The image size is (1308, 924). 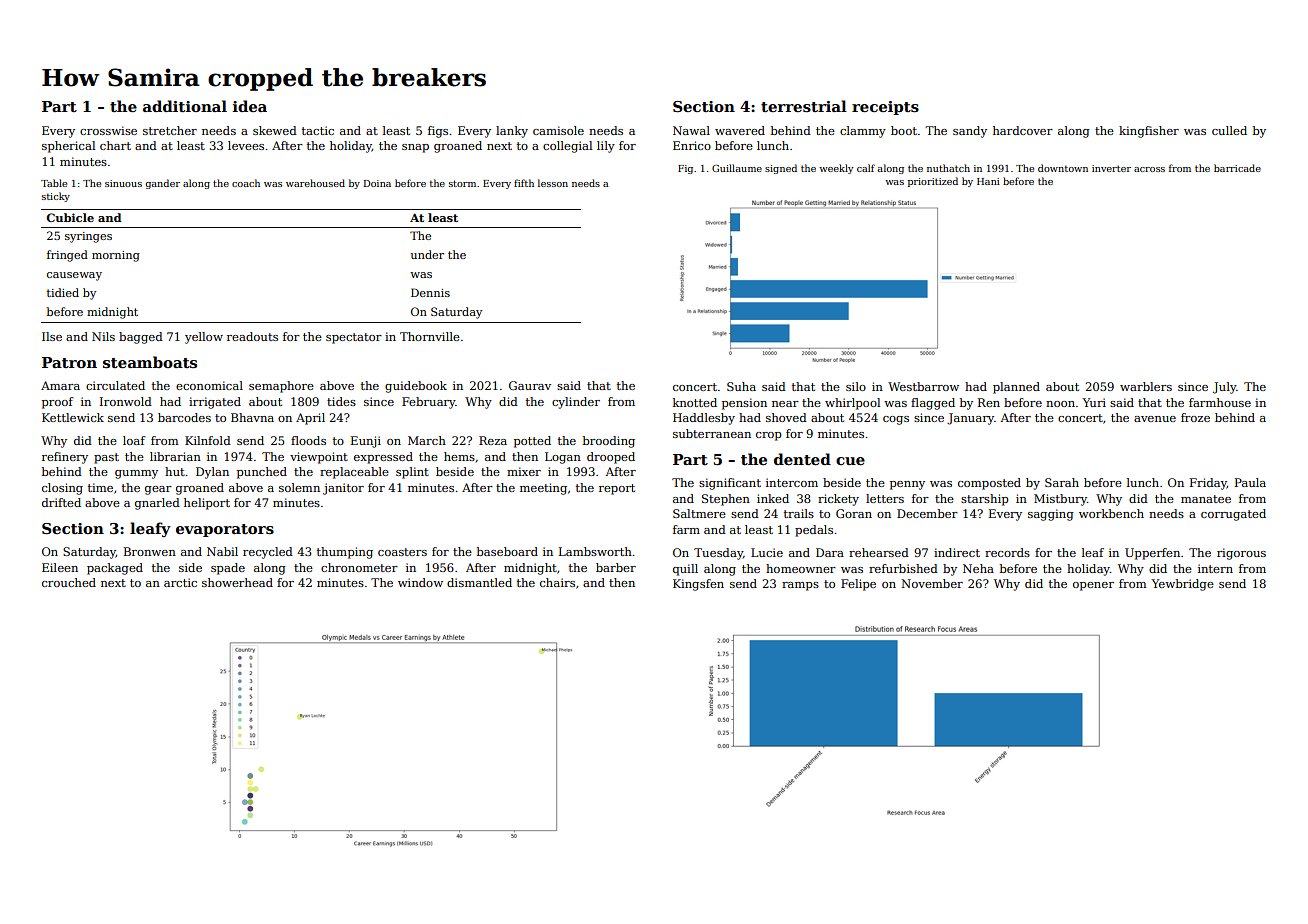 I want to click on prioritized, so click(x=933, y=182).
